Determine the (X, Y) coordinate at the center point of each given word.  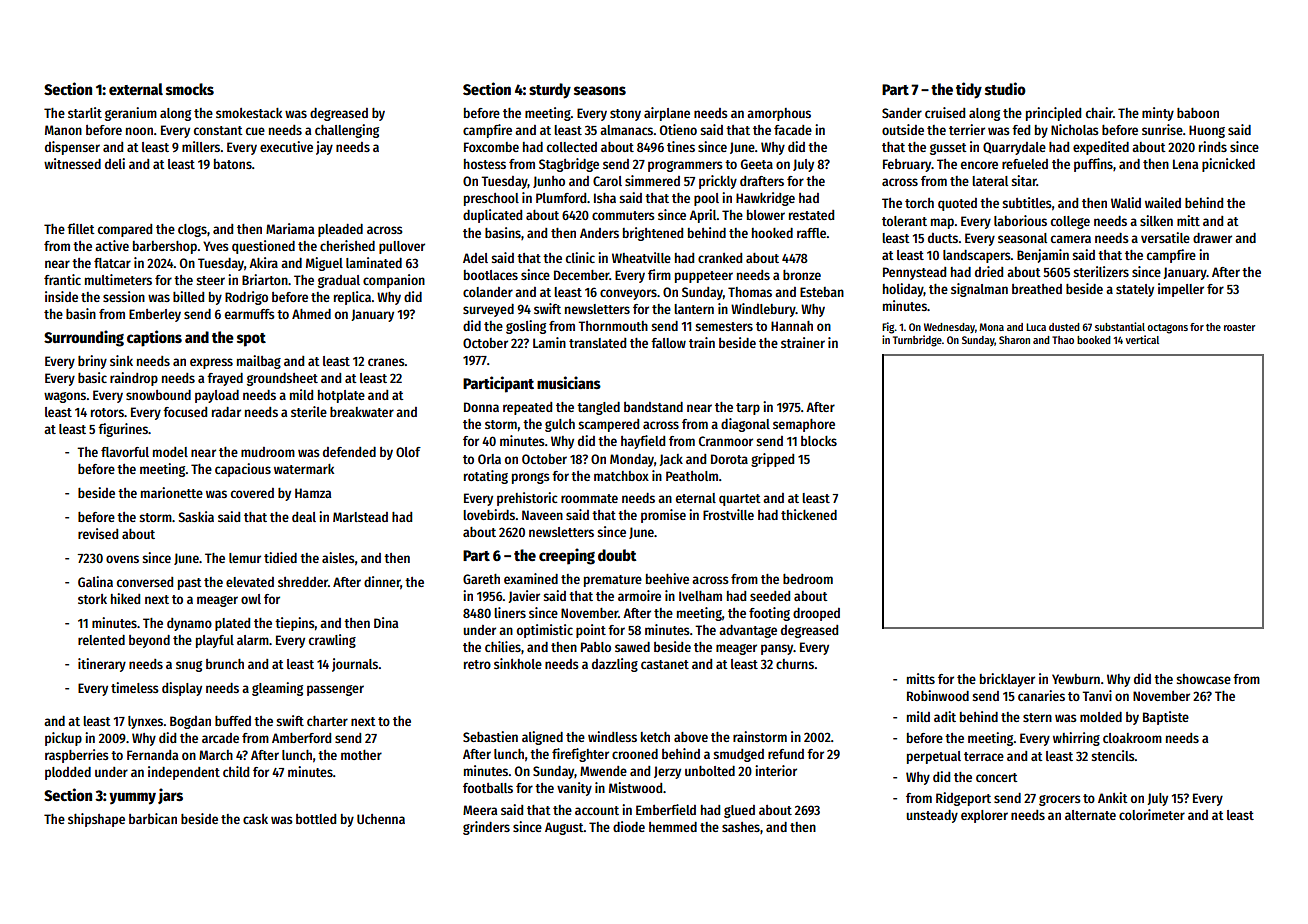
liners (510, 612)
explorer (984, 816)
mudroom (268, 452)
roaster (1239, 327)
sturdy (550, 91)
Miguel (324, 264)
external (136, 89)
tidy (969, 90)
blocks (819, 441)
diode (629, 826)
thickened (809, 514)
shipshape (96, 820)
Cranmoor (726, 441)
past (190, 584)
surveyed (488, 310)
